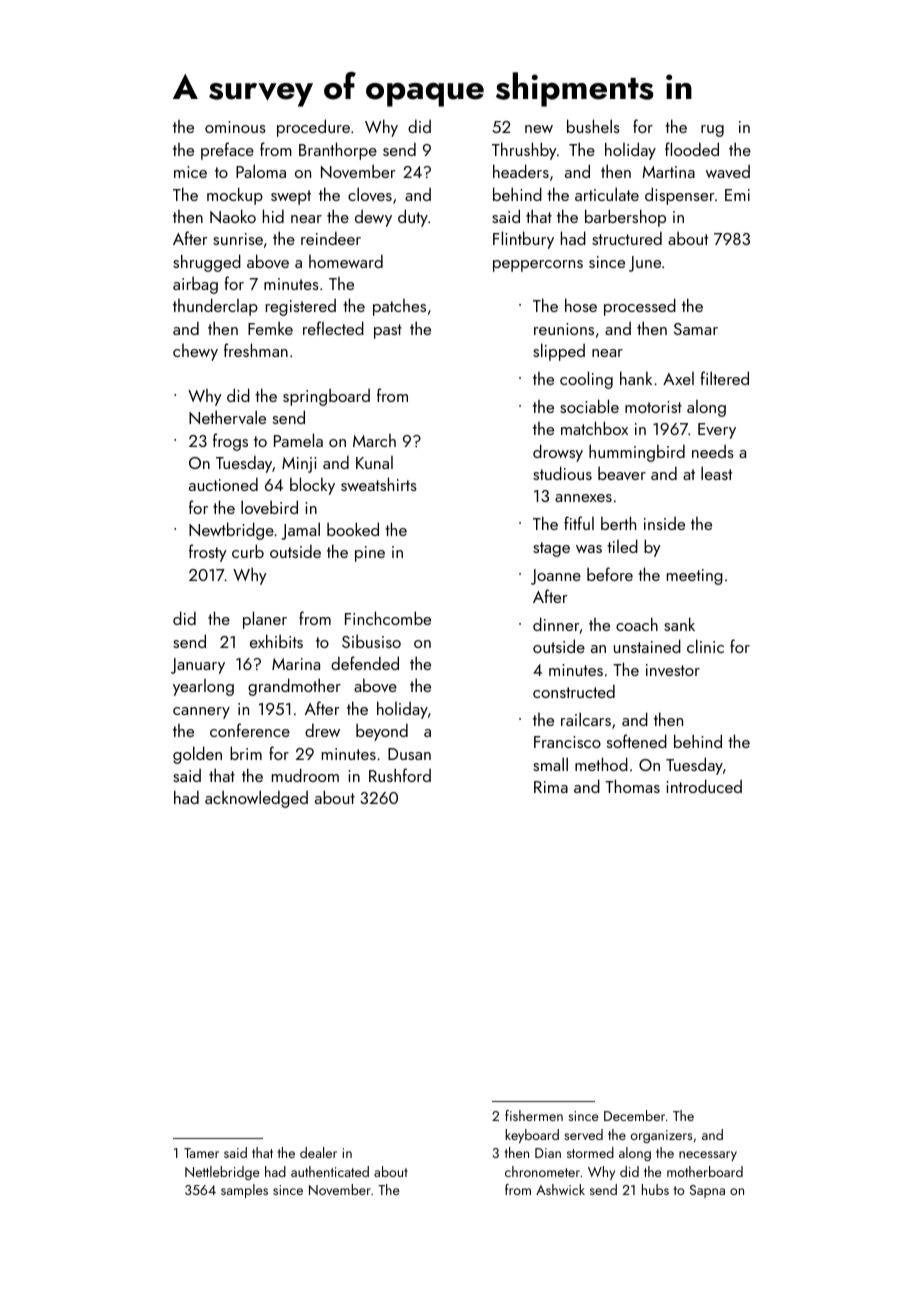 The image size is (924, 1311). Describe the element at coordinates (637, 741) in the screenshot. I see `softened` at that location.
